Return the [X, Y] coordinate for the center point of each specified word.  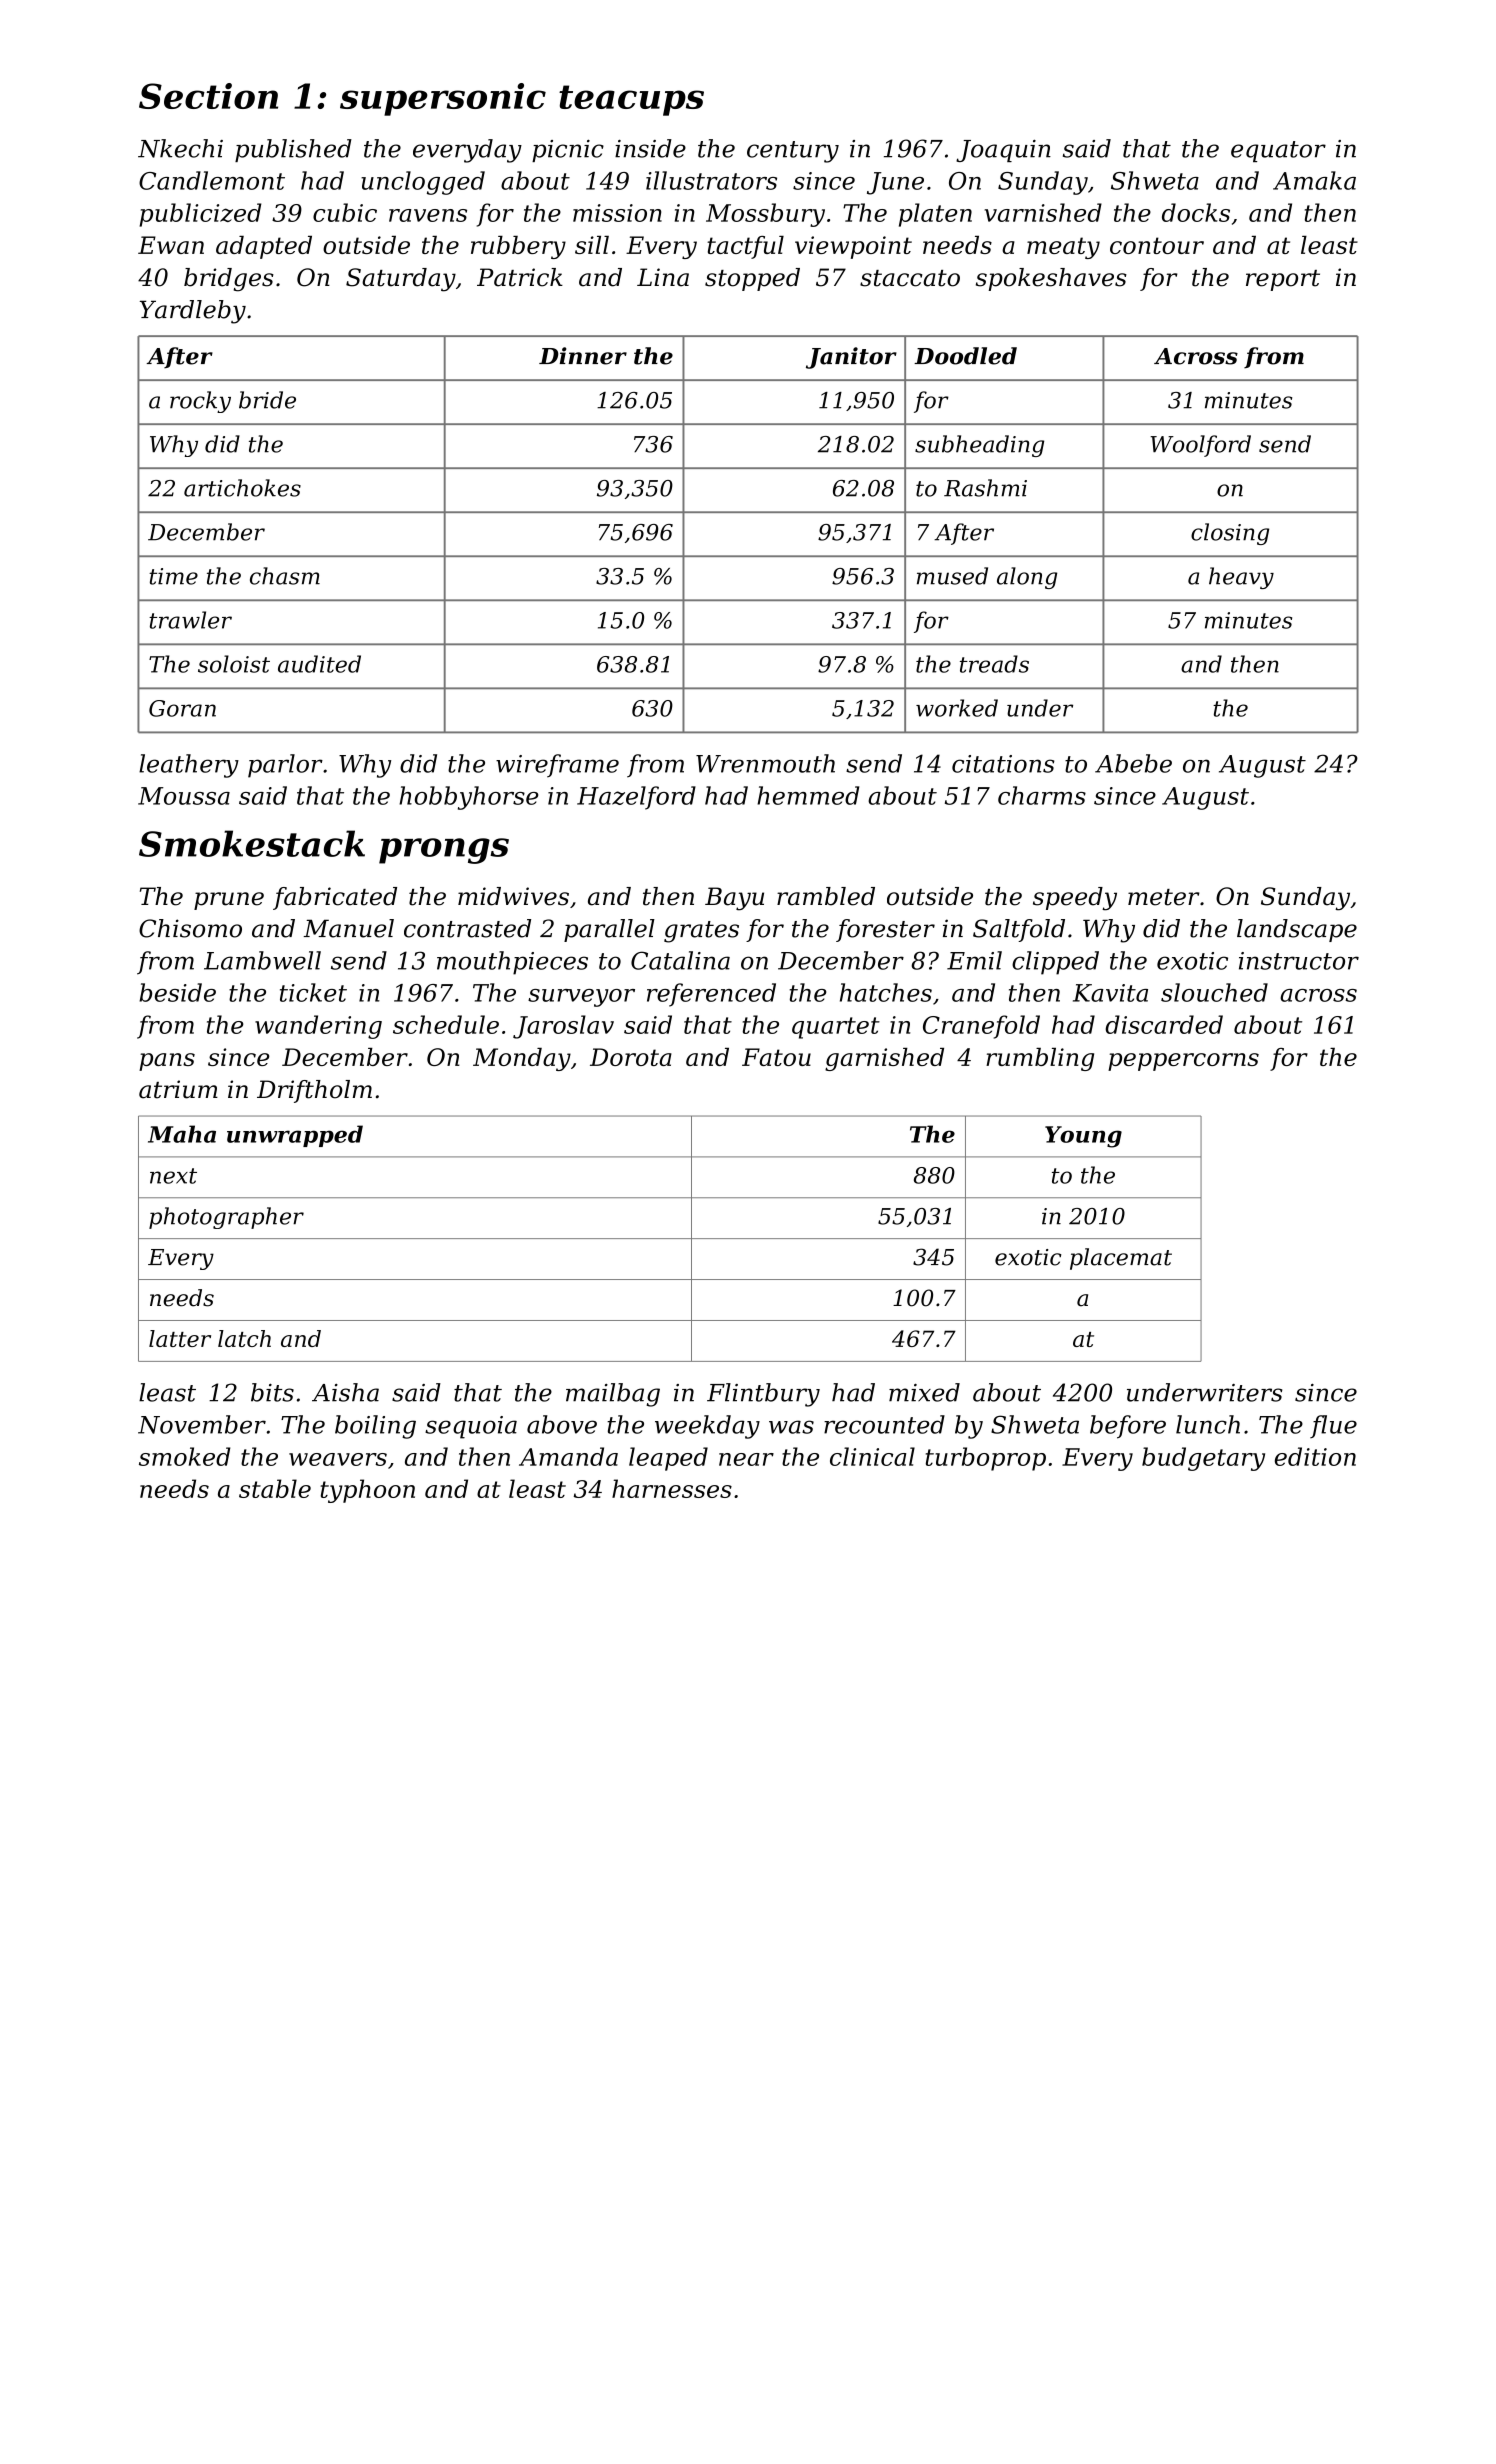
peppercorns [1183, 1062]
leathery [189, 766]
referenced [711, 995]
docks [1196, 212]
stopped [752, 279]
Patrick [520, 277]
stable [275, 1488]
